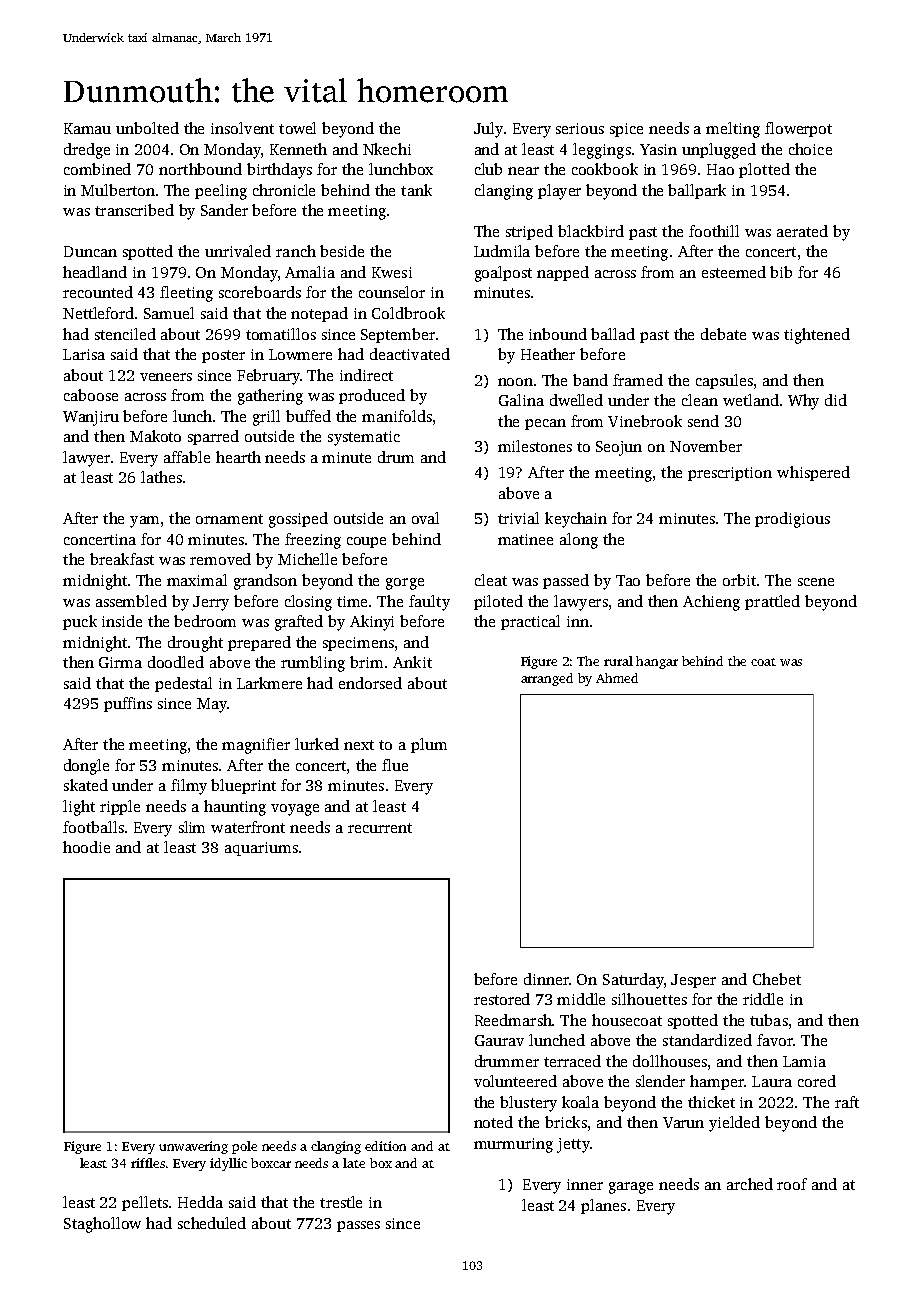  What do you see at coordinates (429, 745) in the document?
I see `plum` at bounding box center [429, 745].
